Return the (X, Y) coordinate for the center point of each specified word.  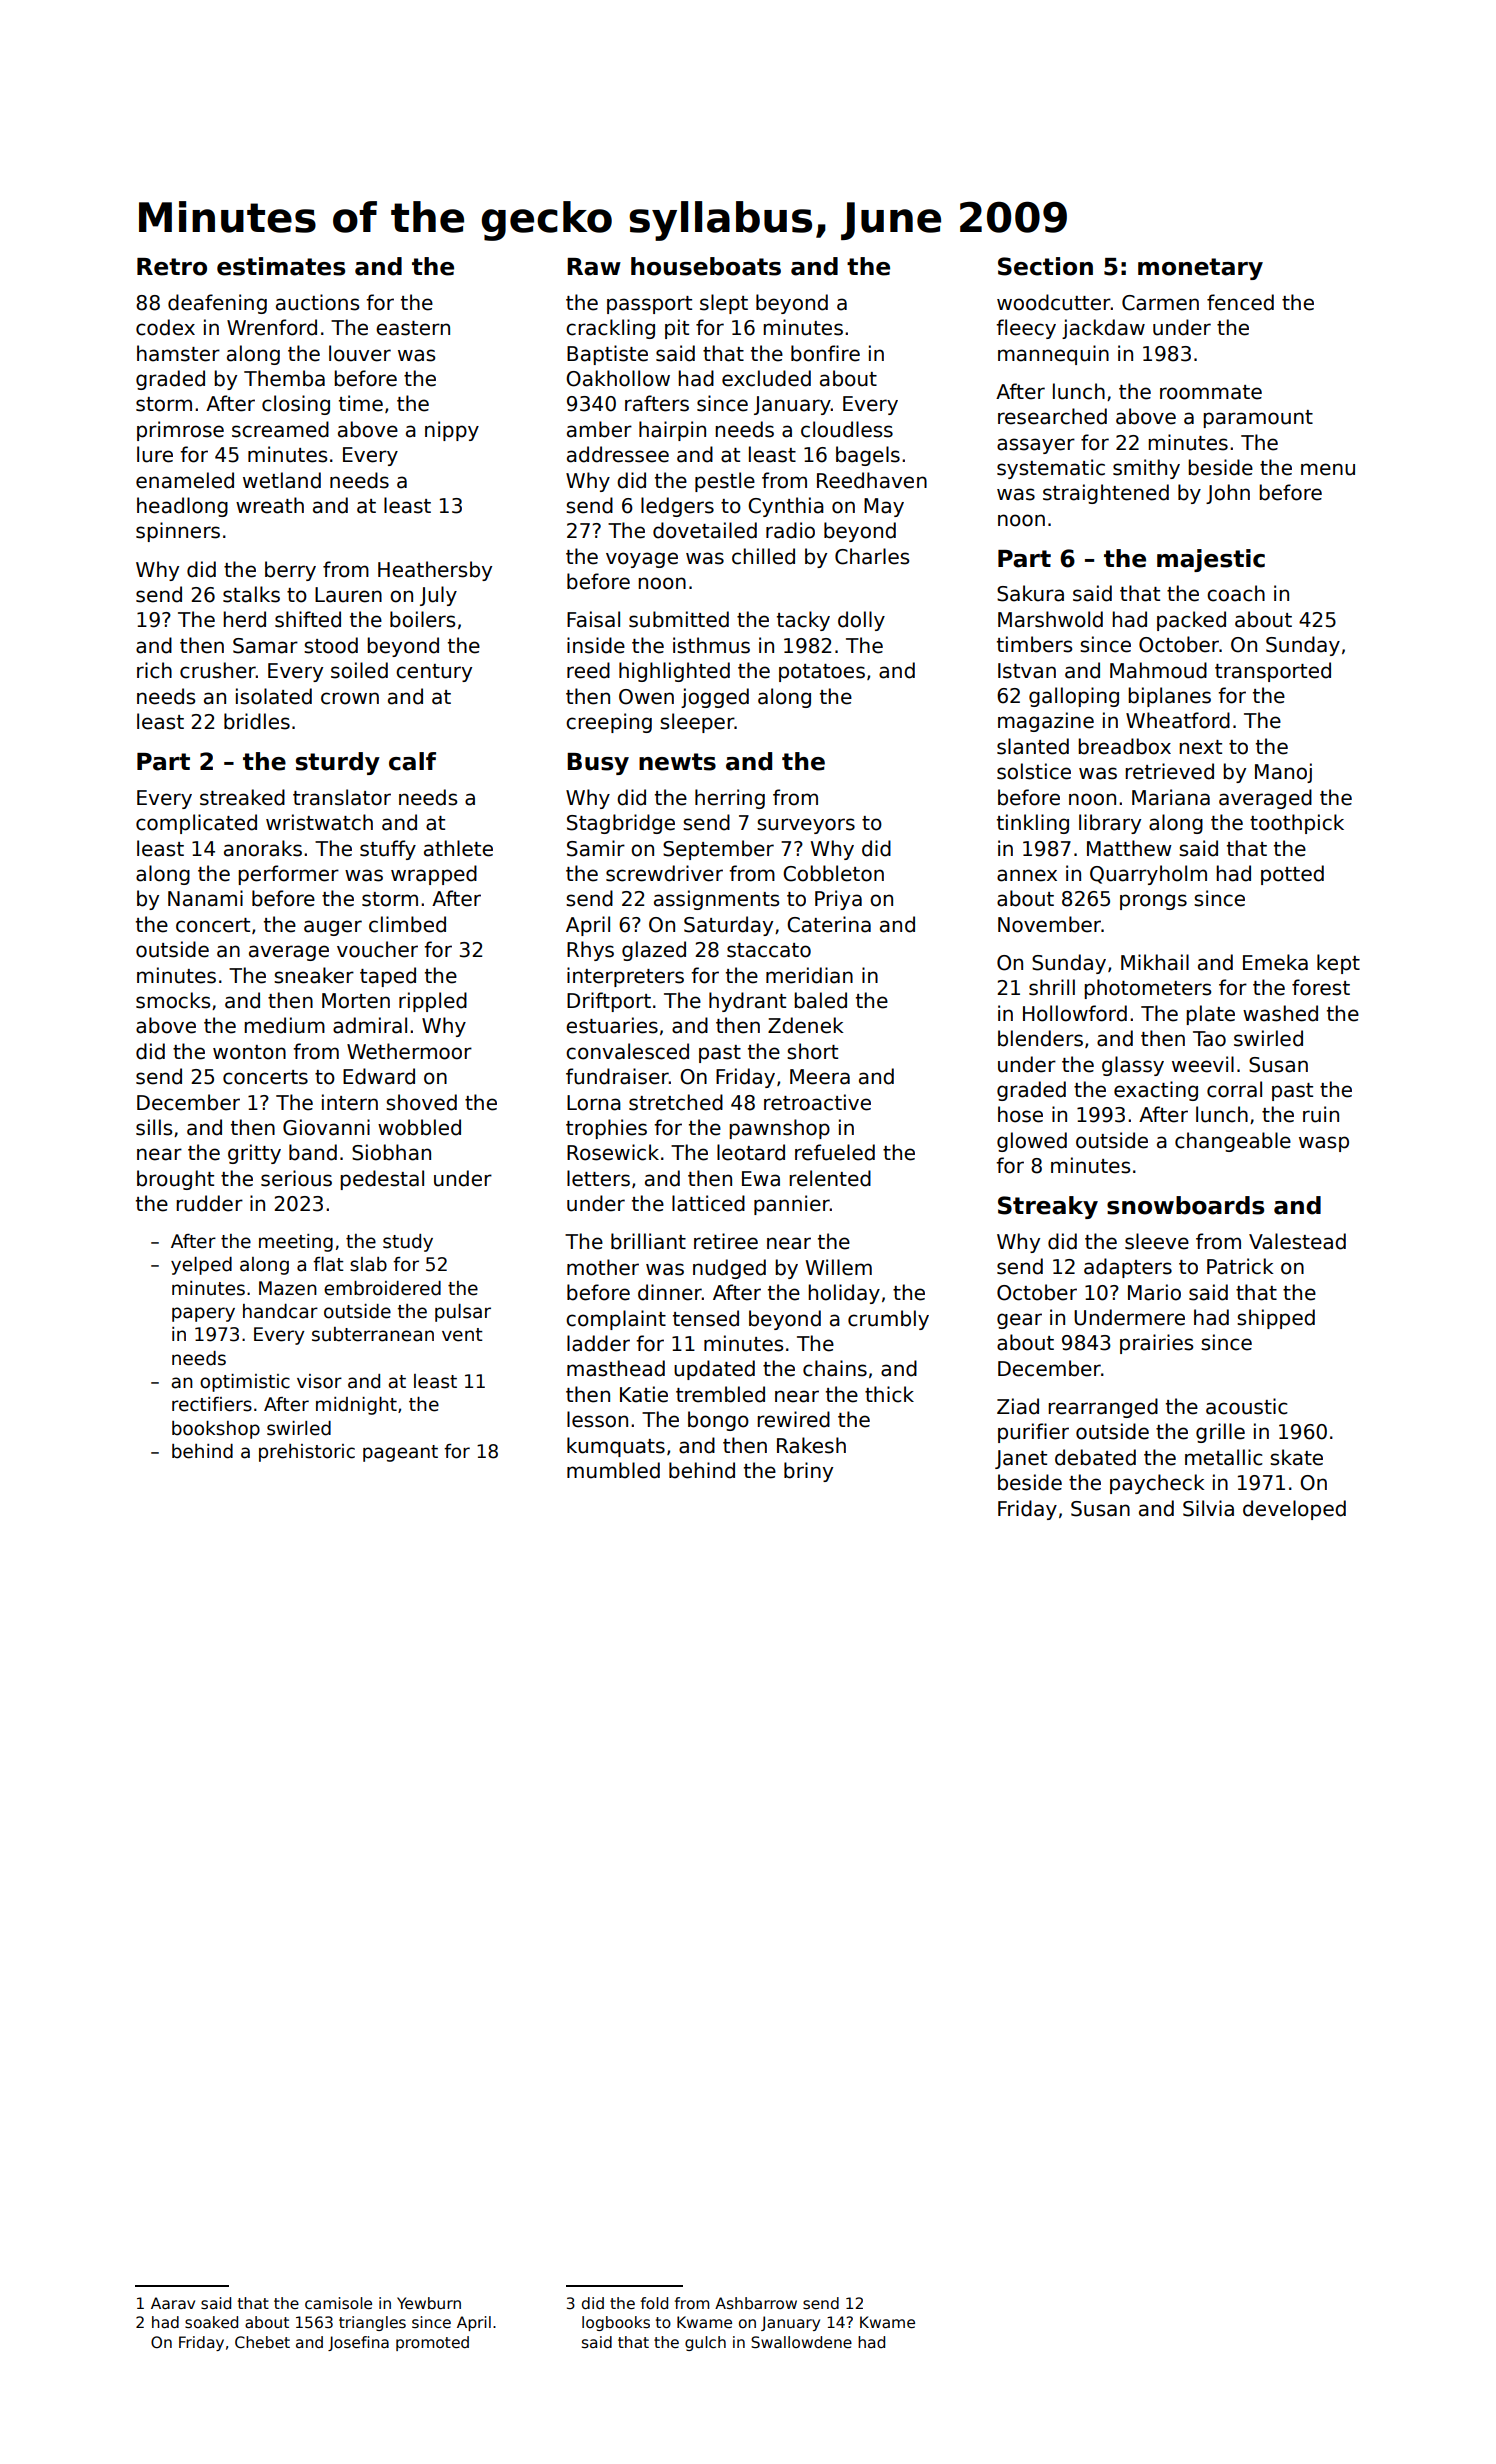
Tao (1209, 1039)
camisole (338, 2303)
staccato (769, 950)
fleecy (1026, 329)
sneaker (314, 975)
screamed (280, 429)
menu (1328, 469)
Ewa (761, 1179)
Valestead (1297, 1241)
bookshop (216, 1430)
